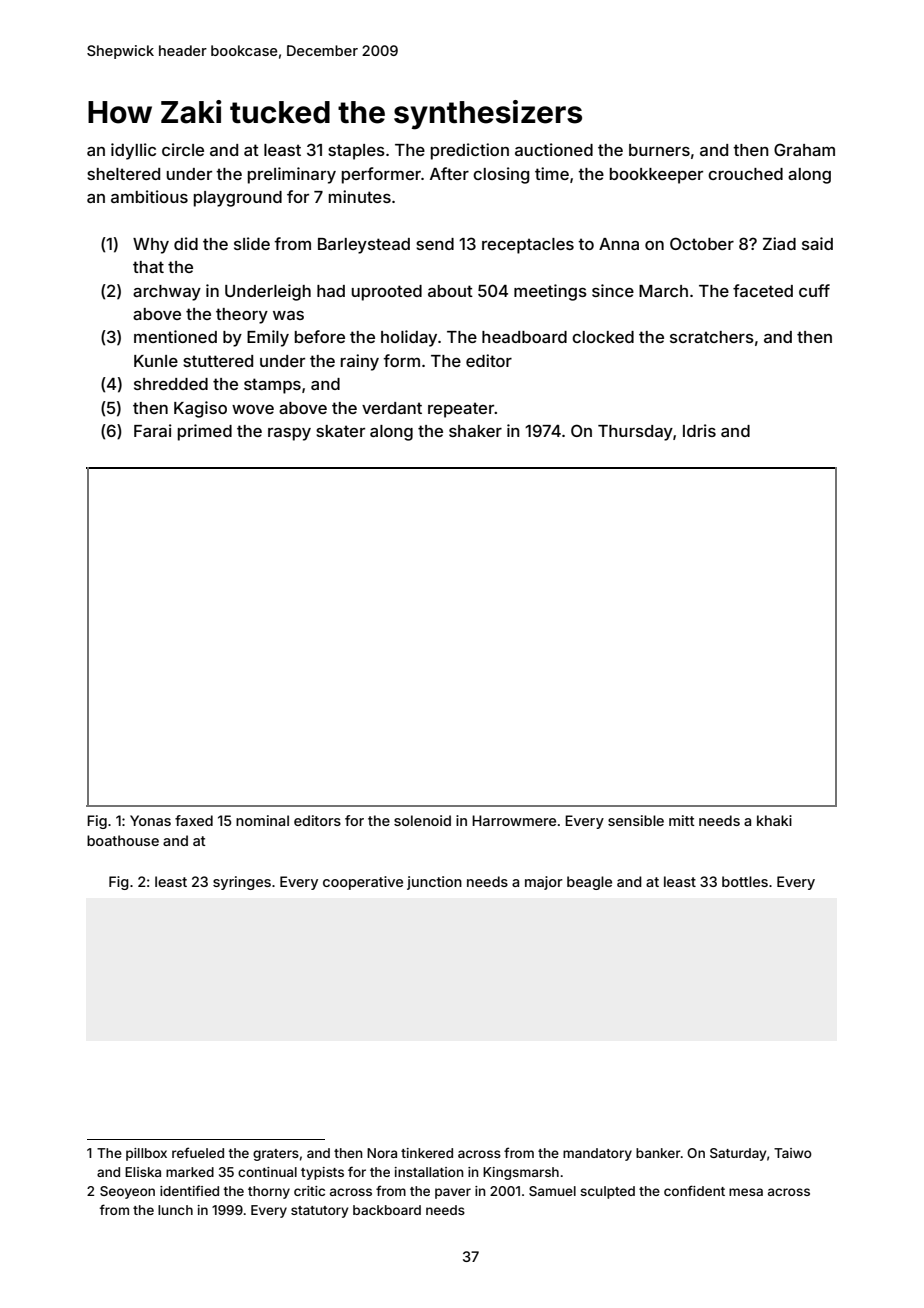  What do you see at coordinates (745, 881) in the page?
I see `bottles` at bounding box center [745, 881].
